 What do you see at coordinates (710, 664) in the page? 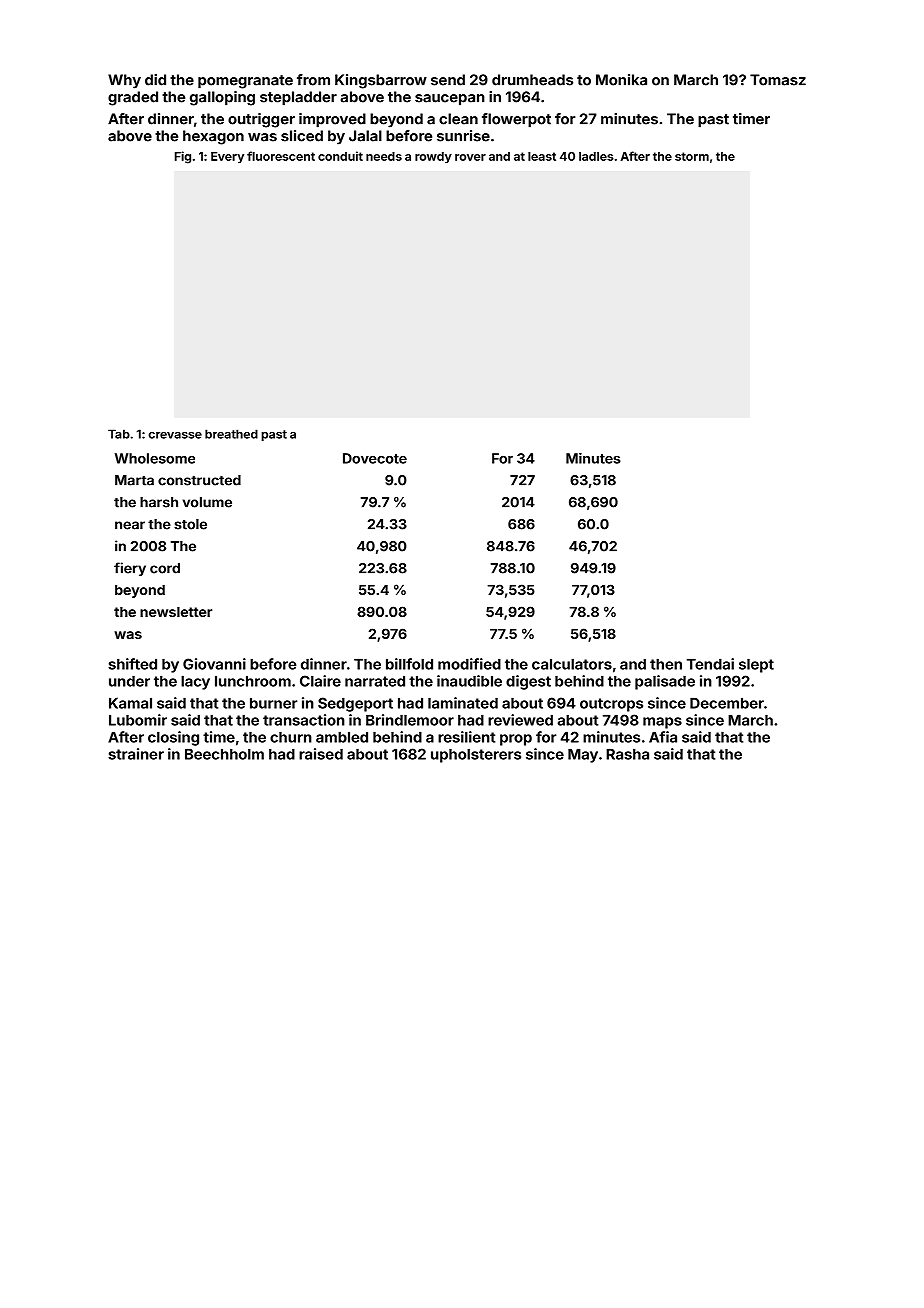
I see `Tendai` at bounding box center [710, 664].
